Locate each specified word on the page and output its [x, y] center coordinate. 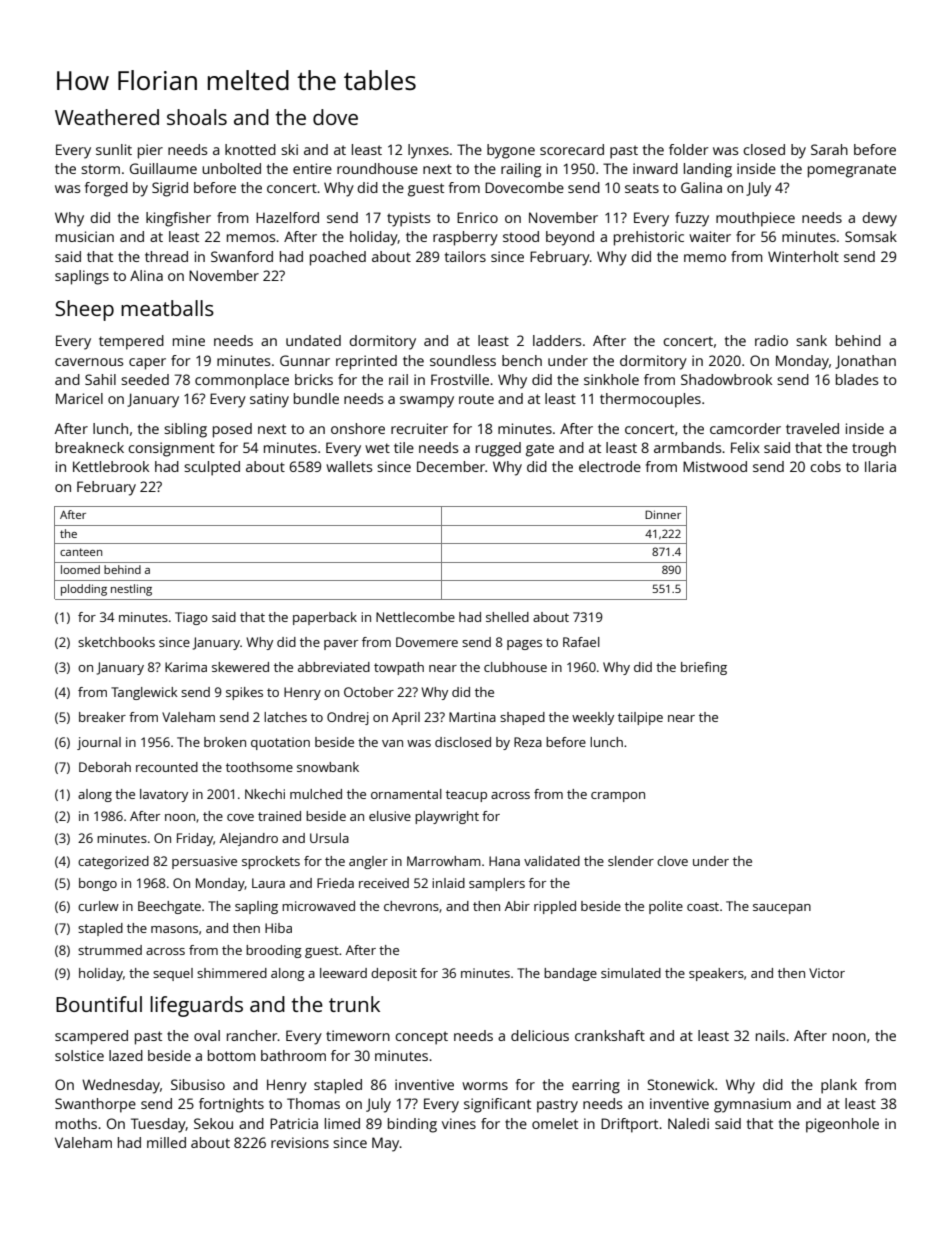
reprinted [366, 362]
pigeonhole [842, 1125]
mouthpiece [755, 219]
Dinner [663, 514]
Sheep [84, 310]
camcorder [745, 428]
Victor [827, 973]
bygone [511, 151]
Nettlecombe [415, 617]
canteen [81, 552]
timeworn [358, 1035]
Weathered [107, 117]
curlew [98, 906]
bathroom [293, 1055]
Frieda [335, 883]
